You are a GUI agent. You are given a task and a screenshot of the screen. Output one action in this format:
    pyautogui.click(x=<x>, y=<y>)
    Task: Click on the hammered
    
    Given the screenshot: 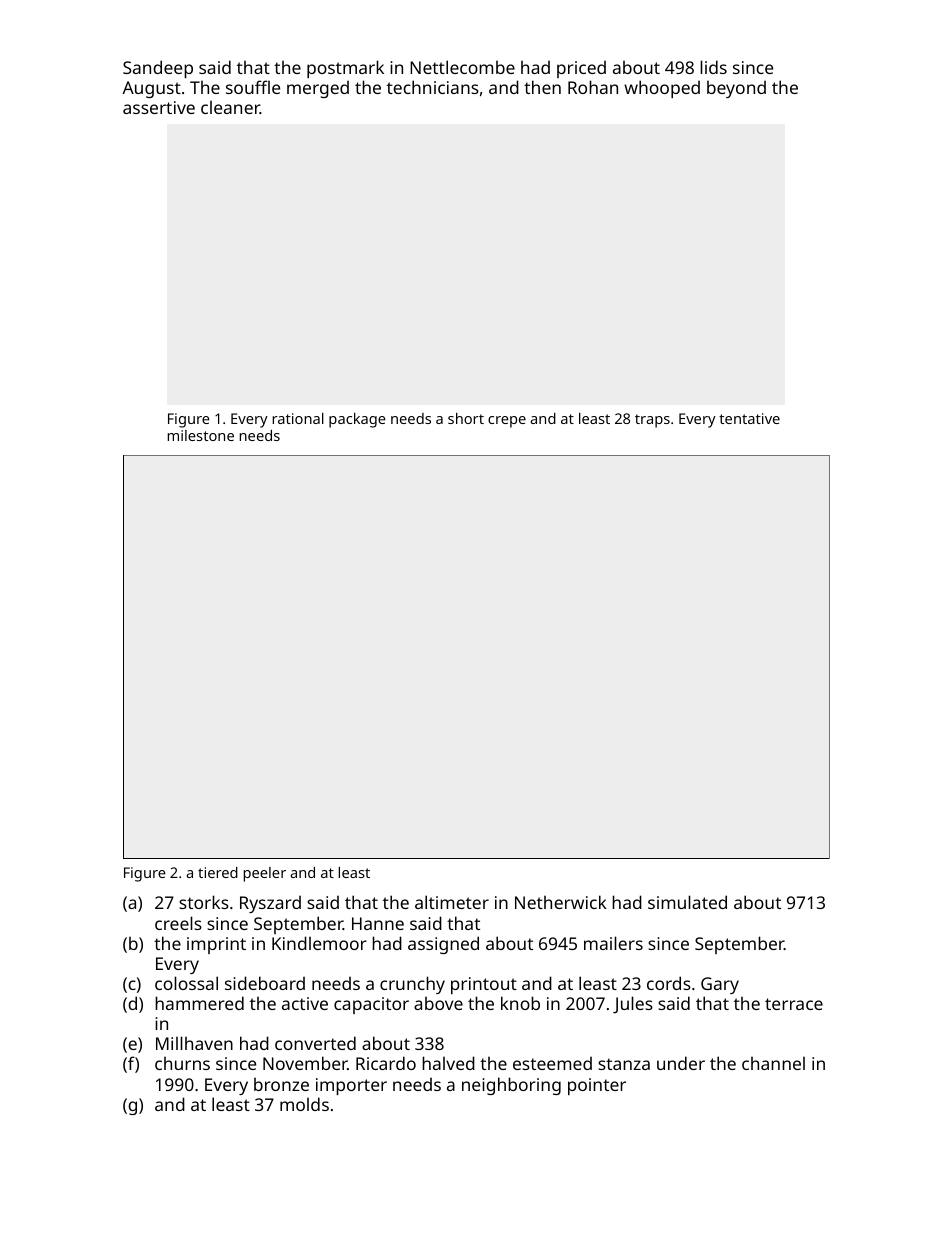 What is the action you would take?
    pyautogui.click(x=199, y=1003)
